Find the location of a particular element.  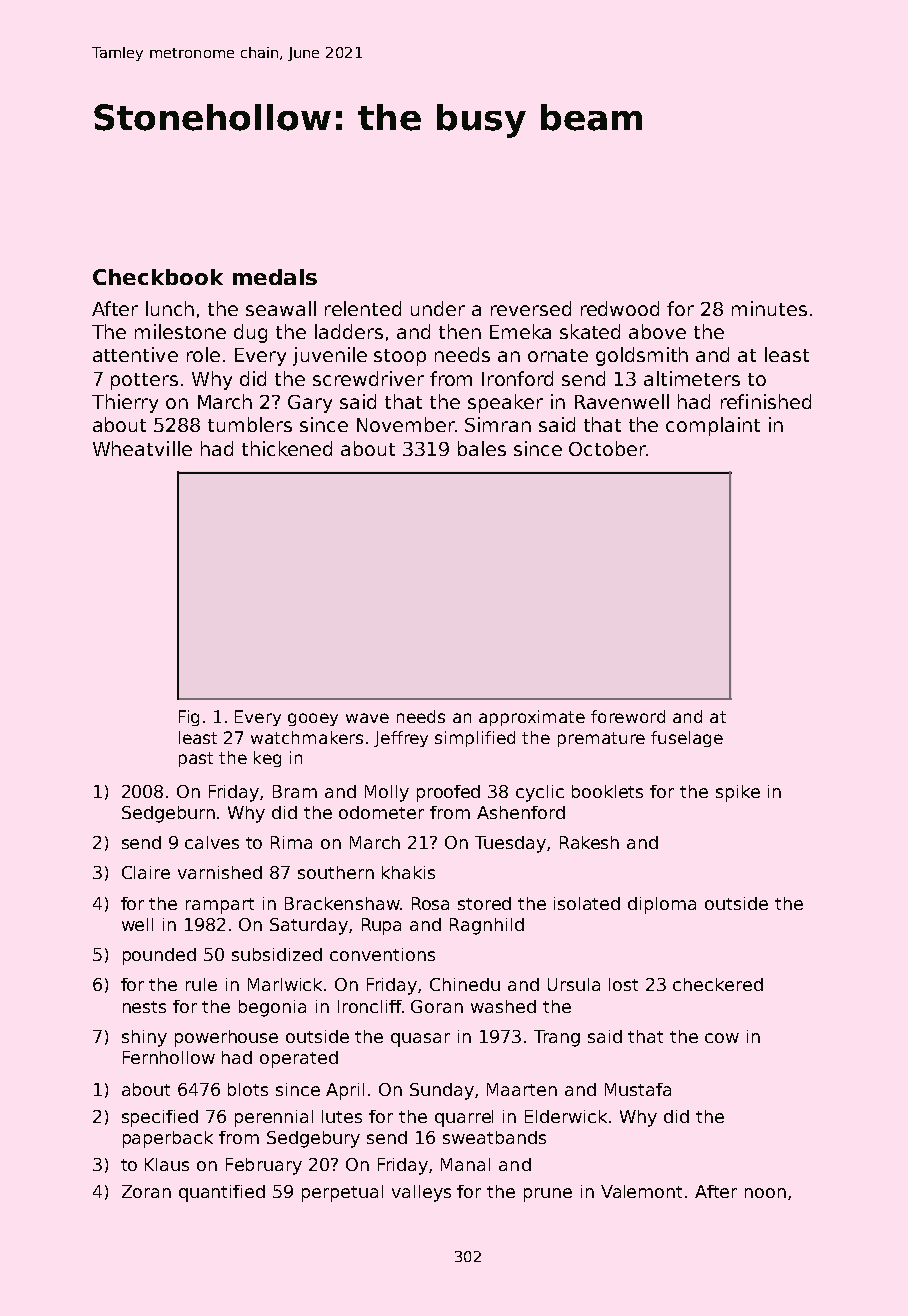

fuselage is located at coordinates (687, 739).
